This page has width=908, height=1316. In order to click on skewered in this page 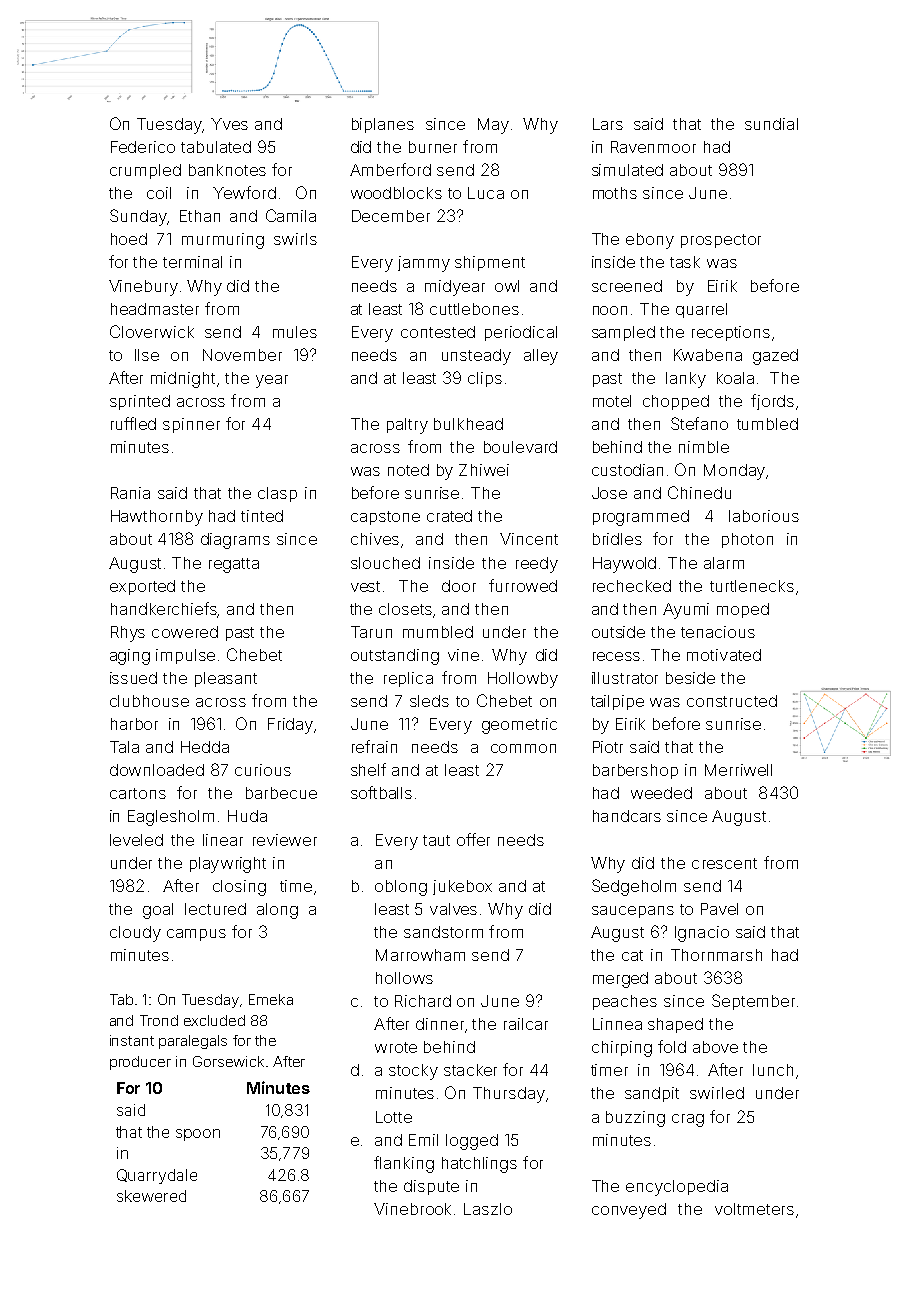, I will do `click(151, 1196)`.
